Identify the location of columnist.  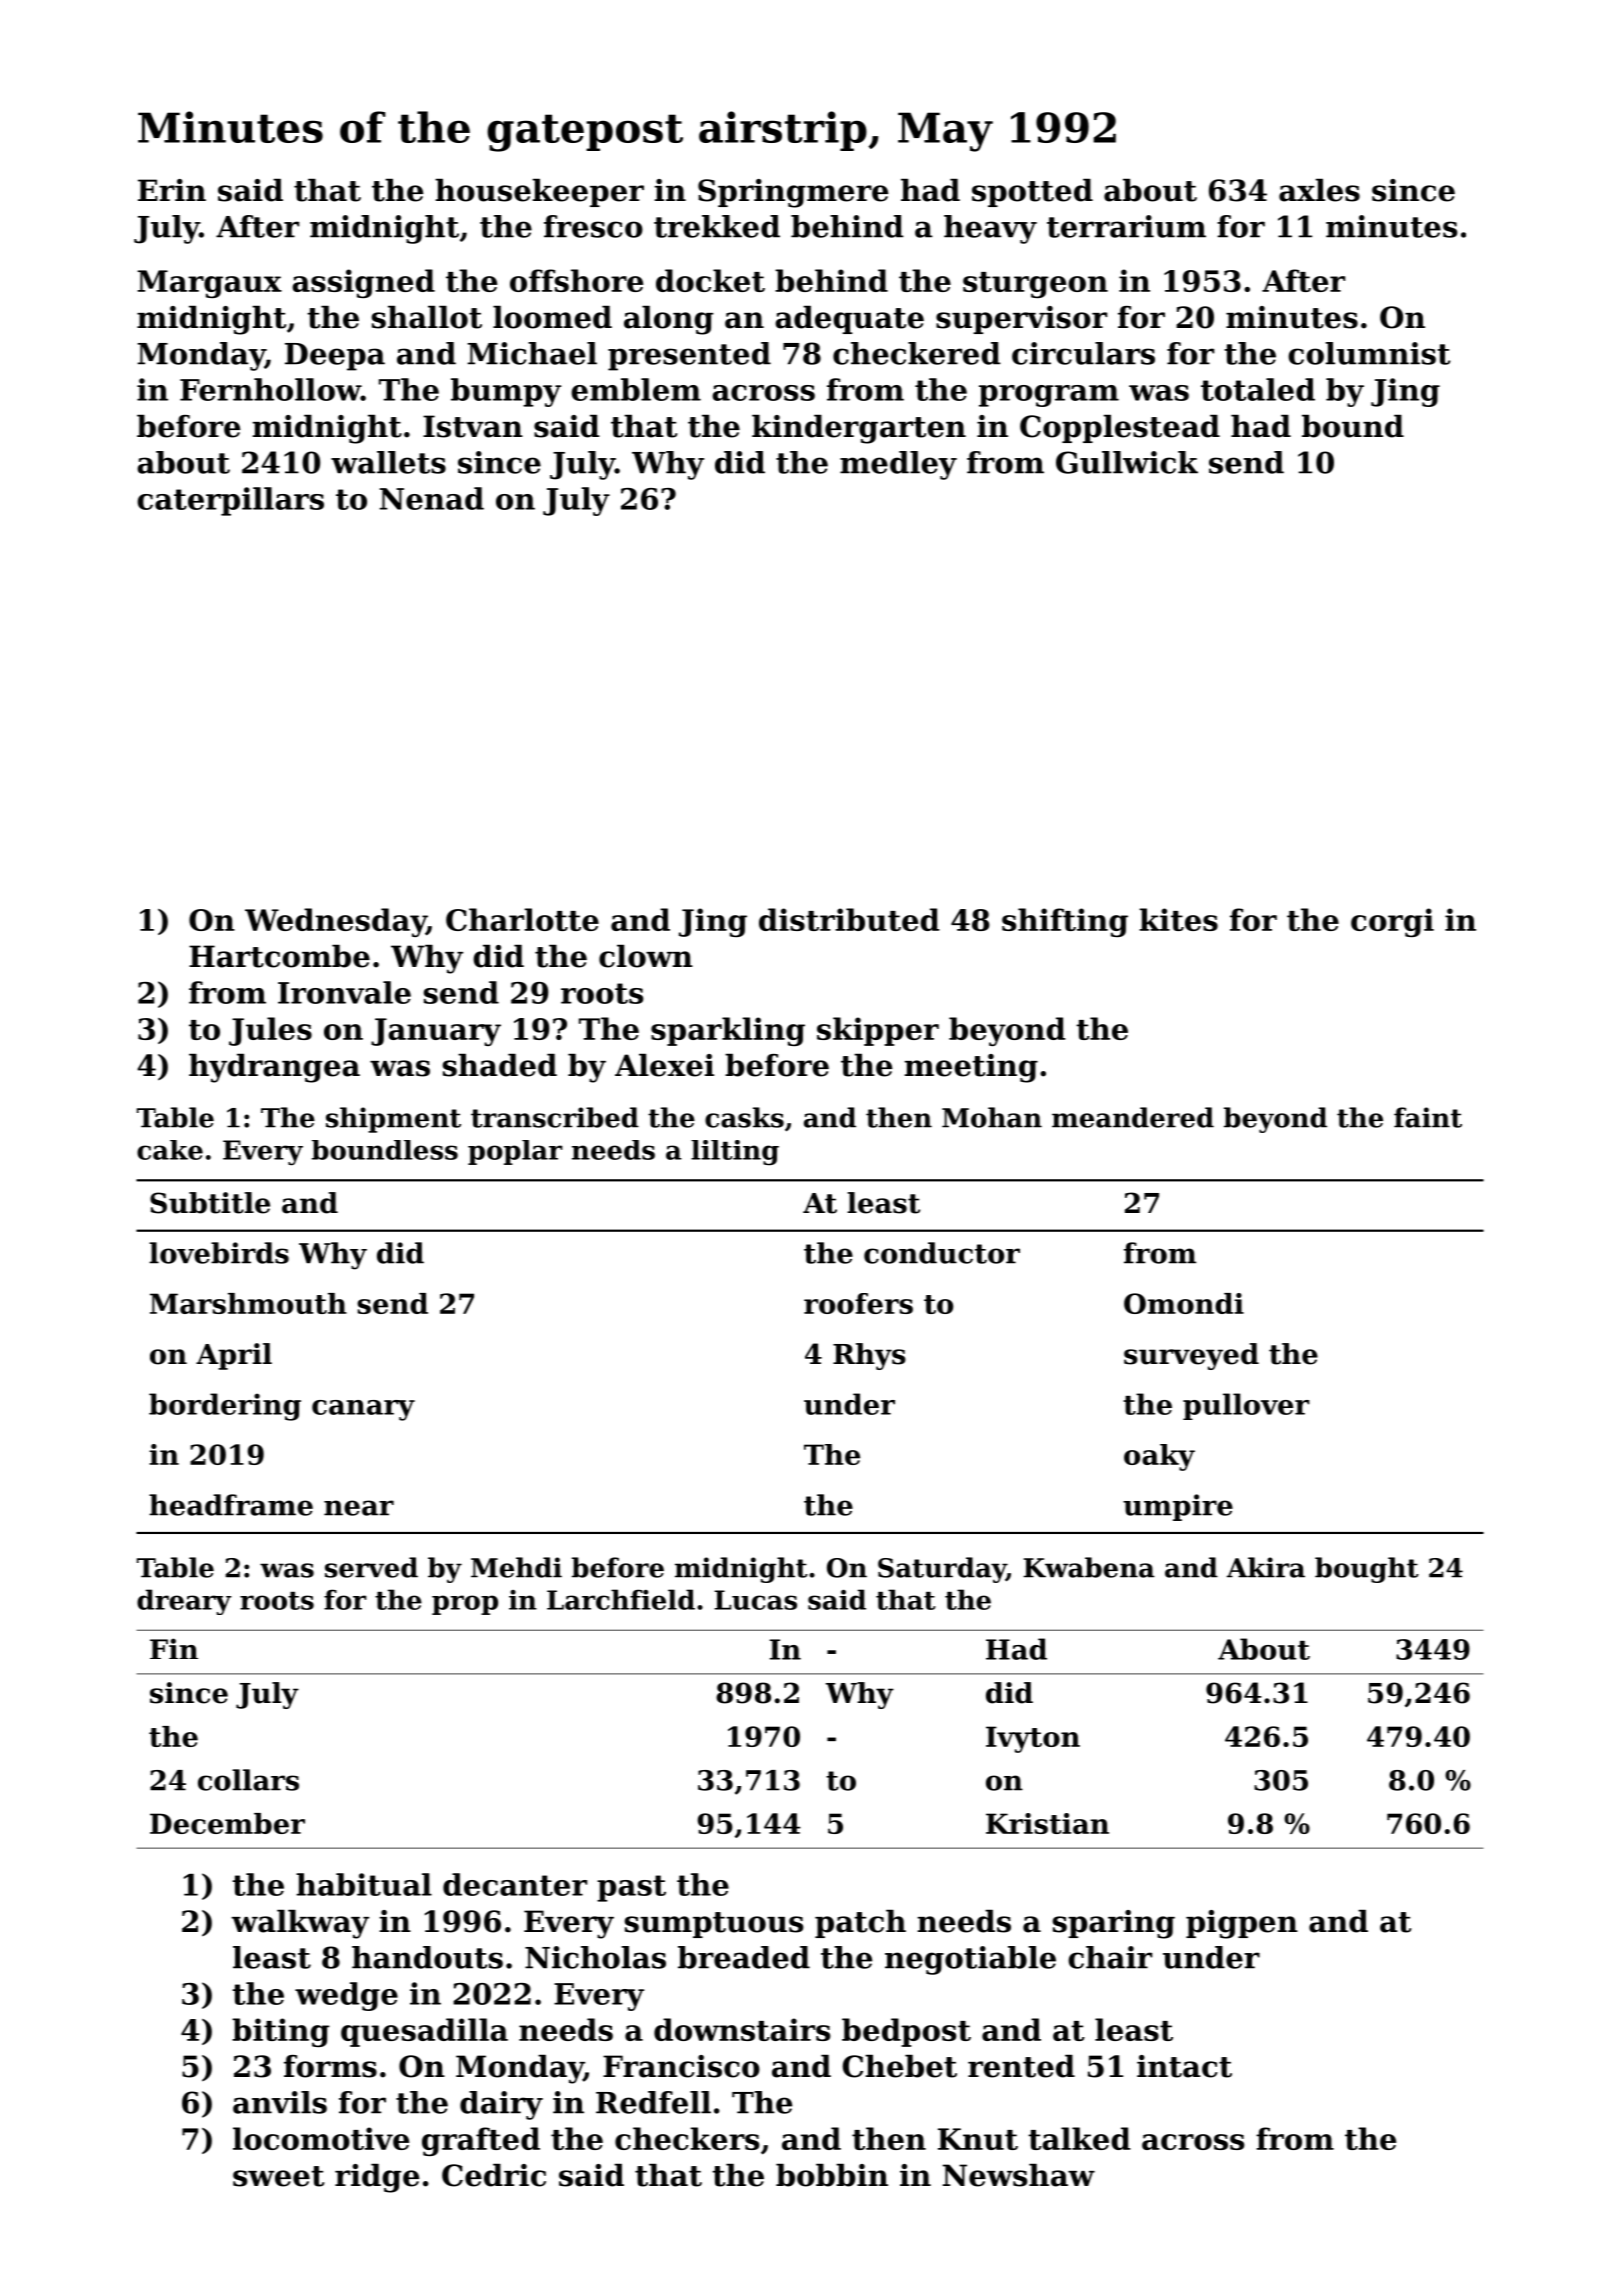
(1369, 353).
